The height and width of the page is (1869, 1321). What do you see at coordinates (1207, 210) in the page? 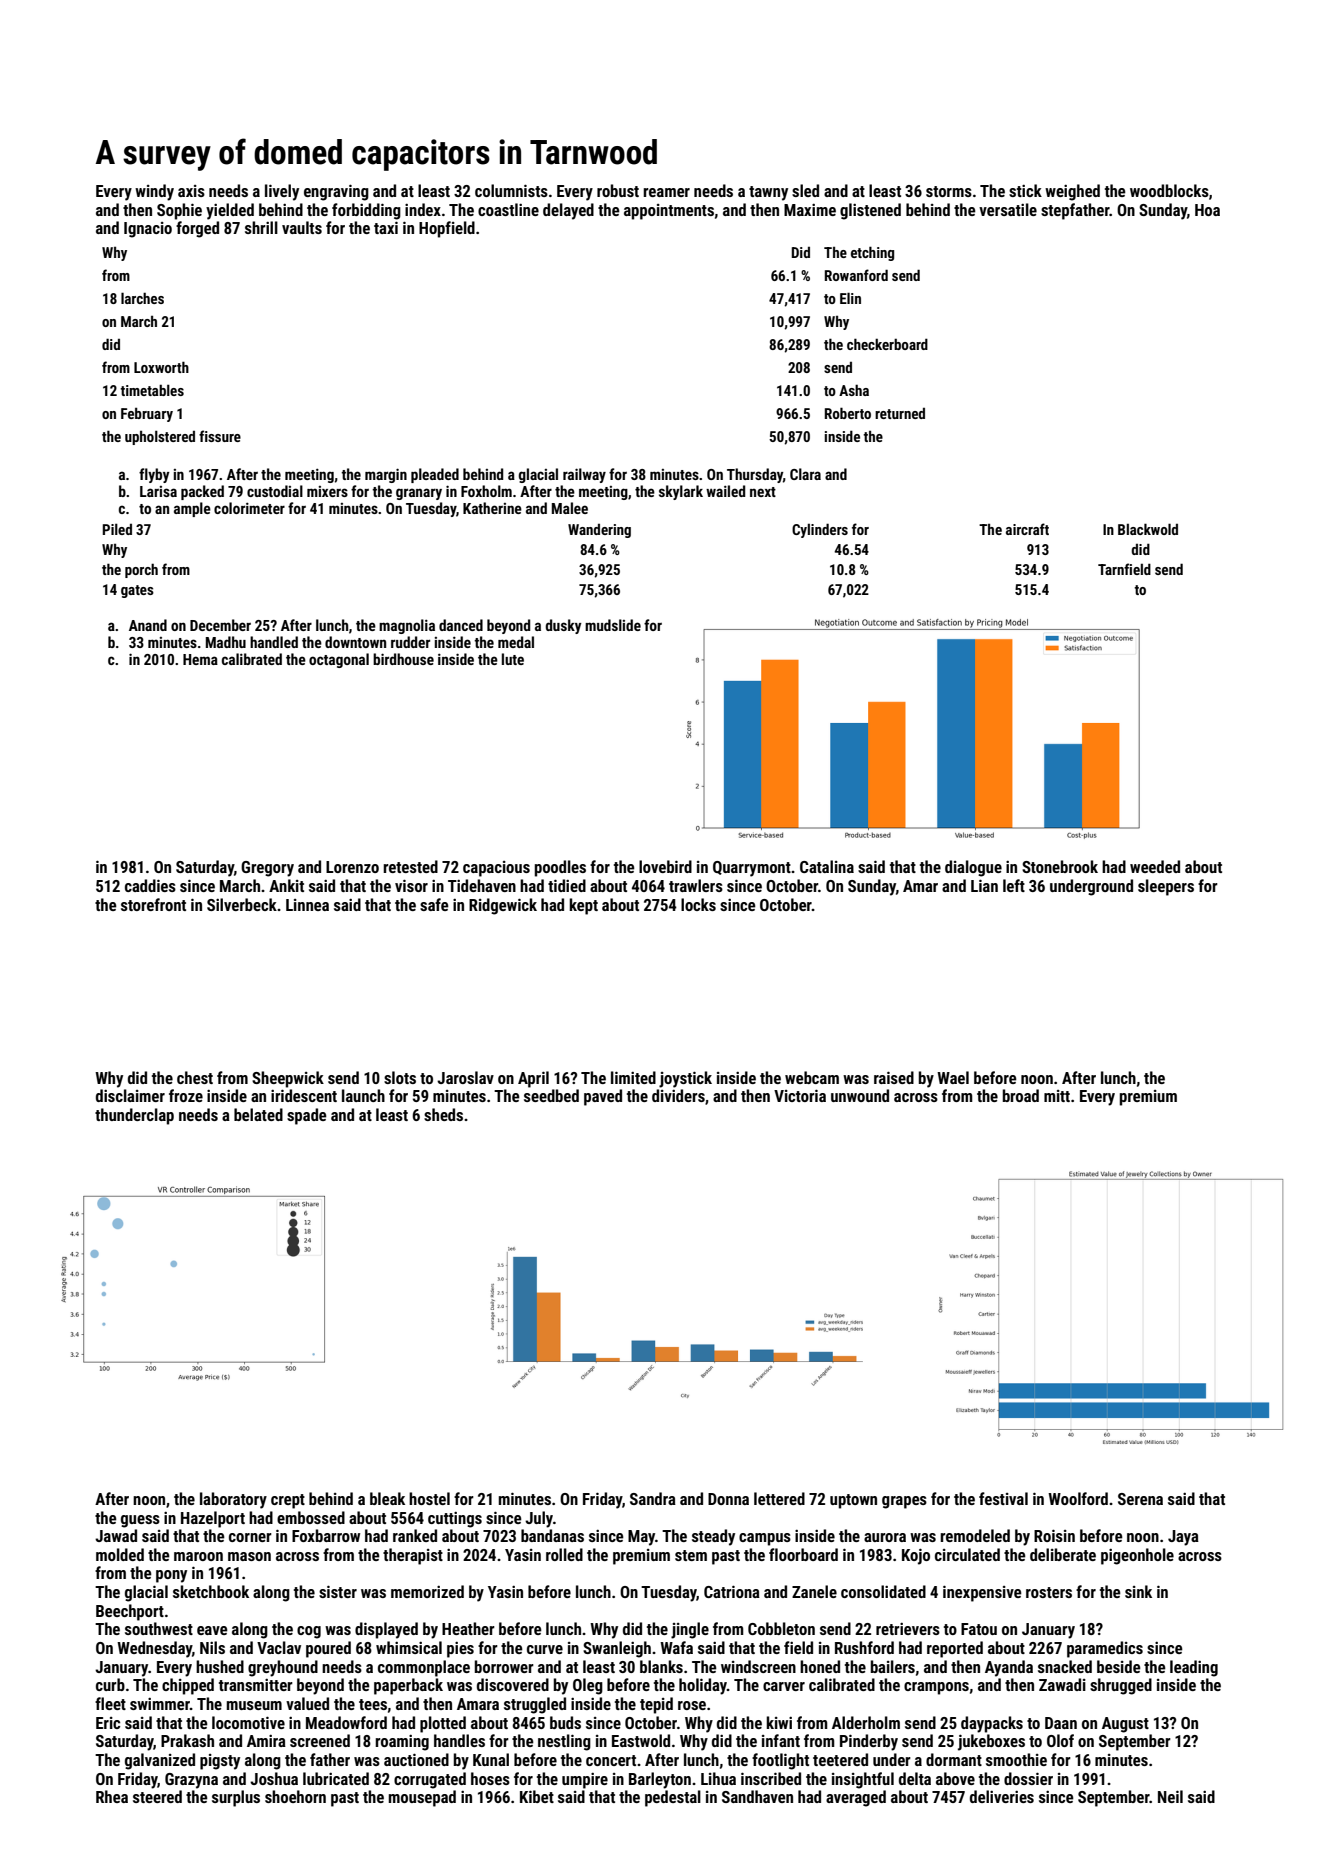
I see `Hoa` at bounding box center [1207, 210].
